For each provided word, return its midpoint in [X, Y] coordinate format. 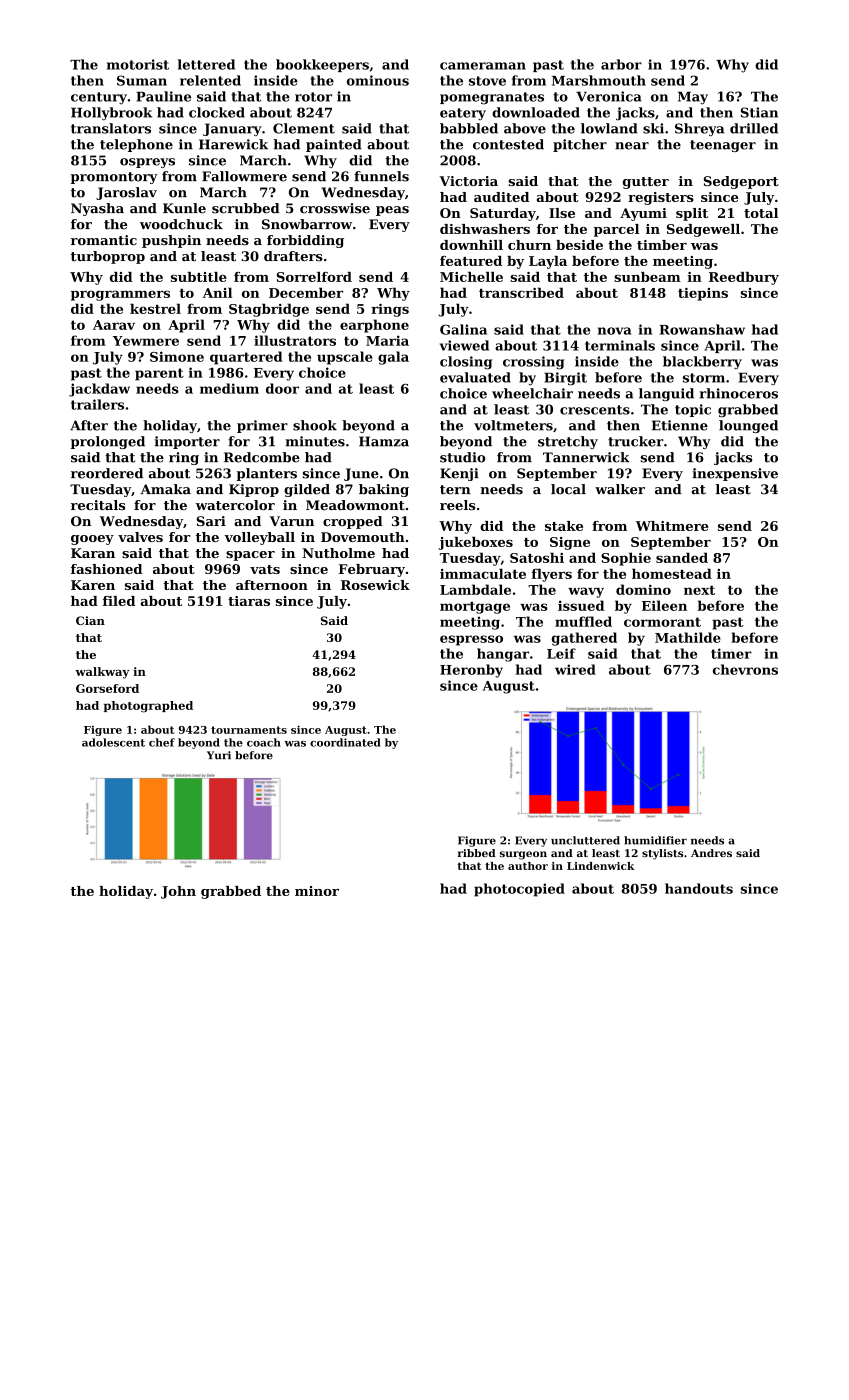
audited [501, 197]
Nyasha [97, 209]
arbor [621, 64]
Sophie [626, 559]
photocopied [519, 890]
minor [317, 891]
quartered [246, 358]
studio [462, 457]
